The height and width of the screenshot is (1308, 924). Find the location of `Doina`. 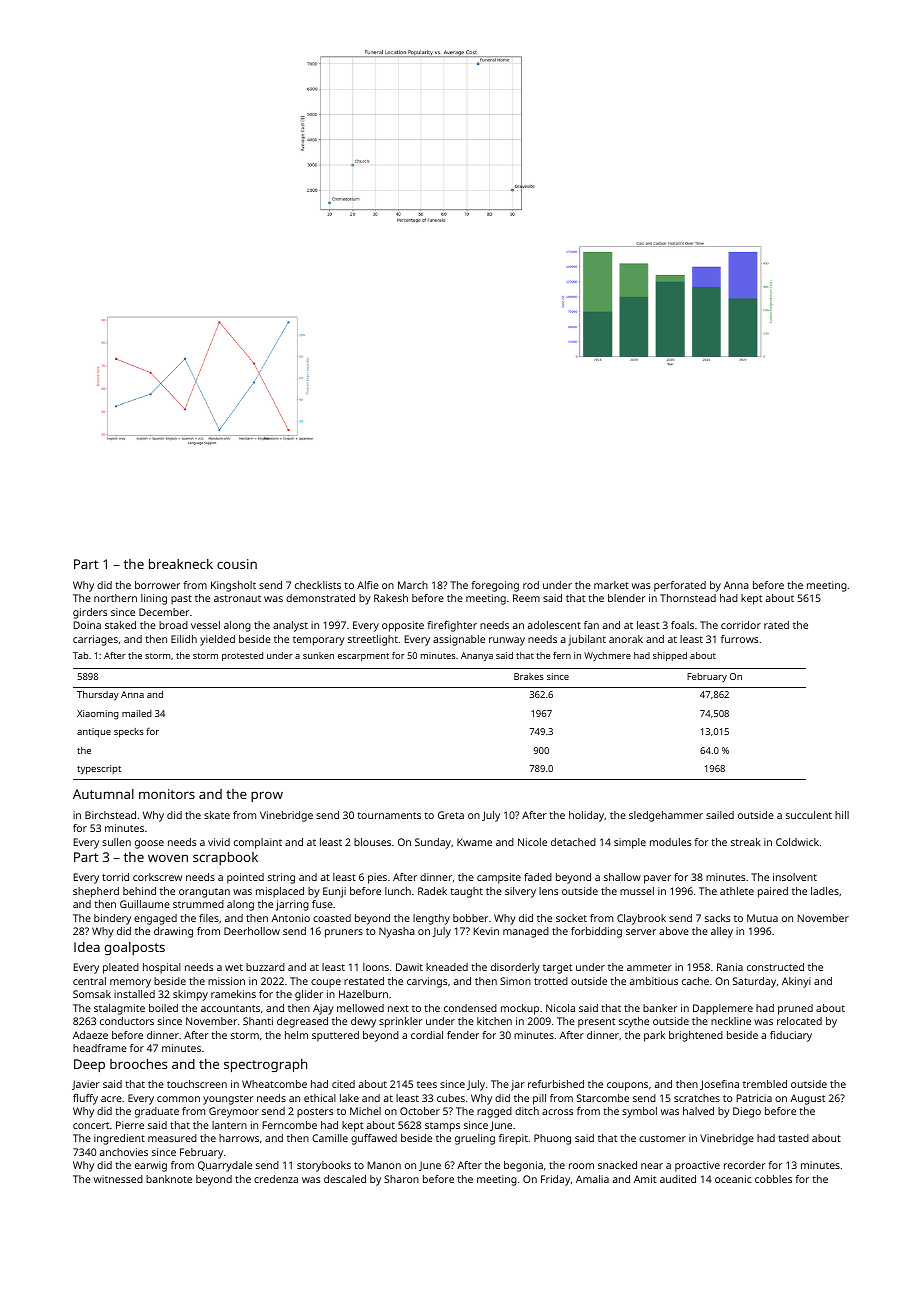

Doina is located at coordinates (87, 625).
